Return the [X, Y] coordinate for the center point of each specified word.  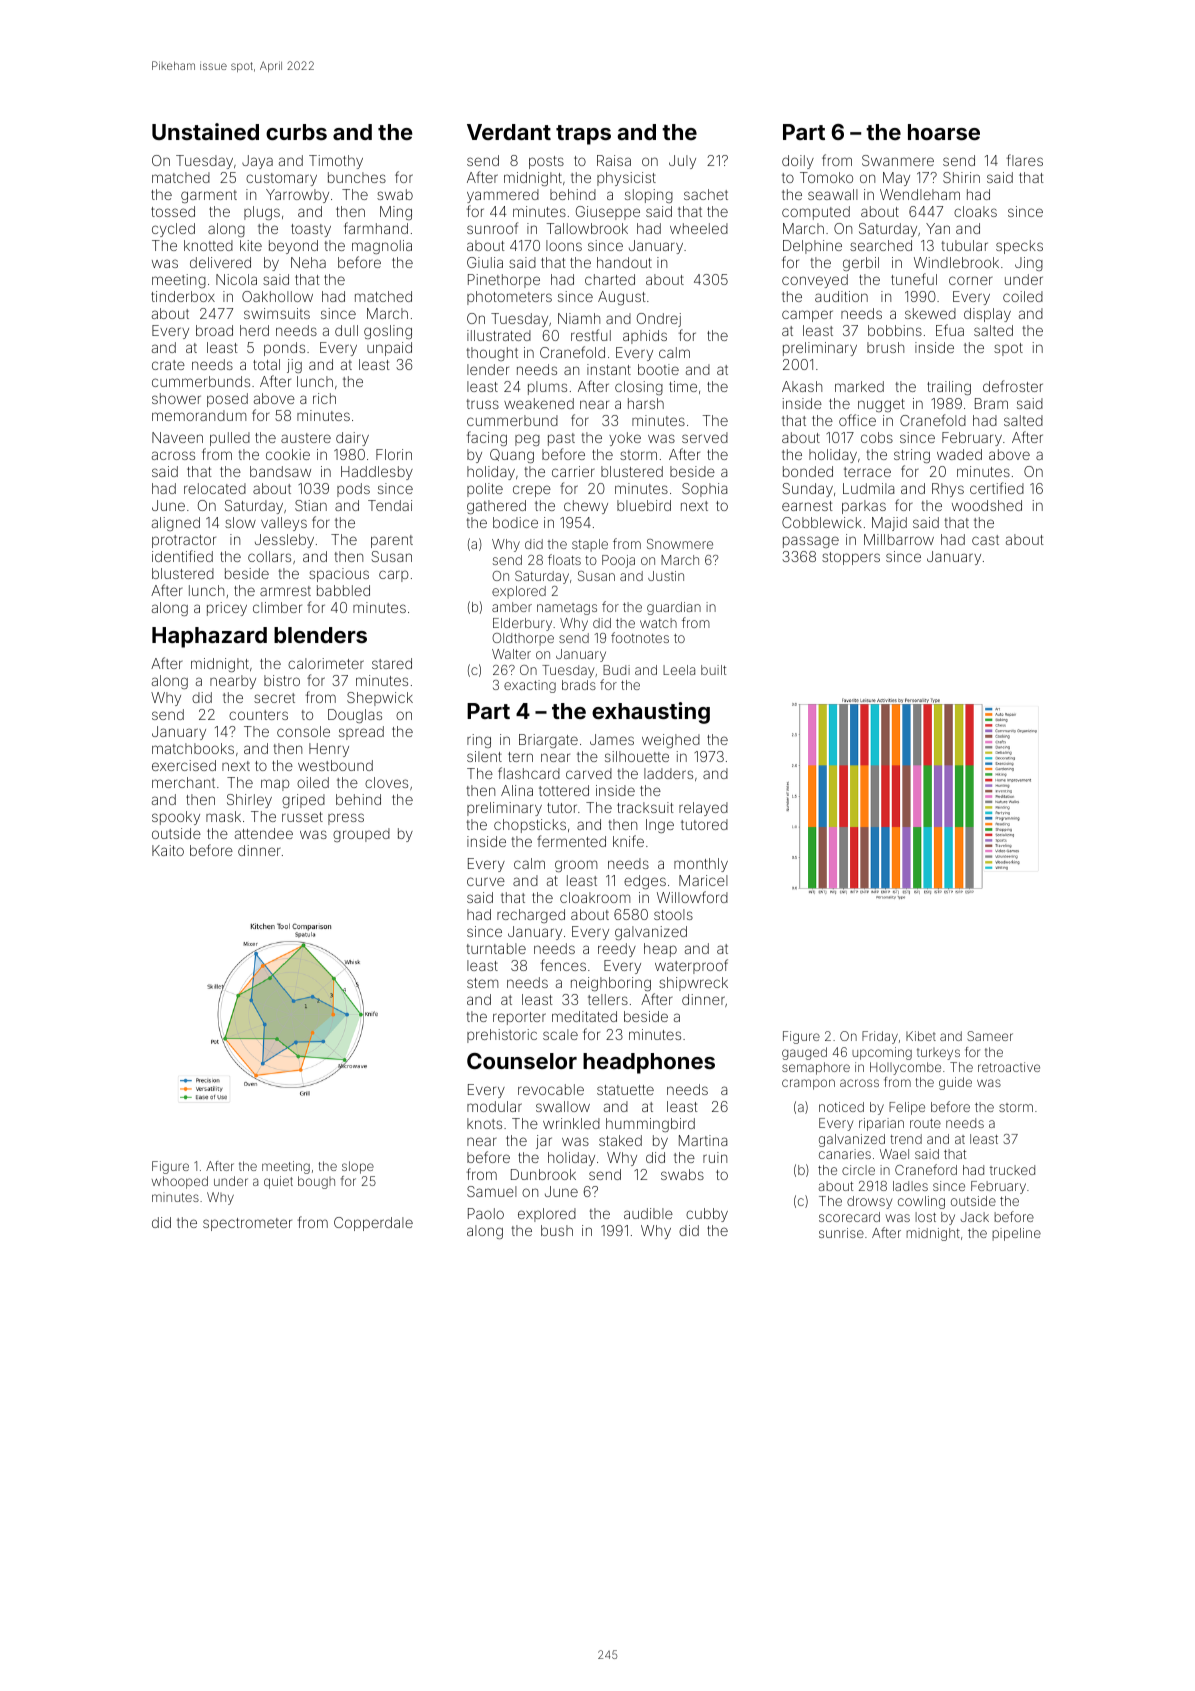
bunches [357, 177]
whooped [180, 1182]
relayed [703, 809]
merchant [183, 782]
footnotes [640, 637]
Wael [894, 1154]
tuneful [914, 279]
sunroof [492, 228]
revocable [551, 1089]
